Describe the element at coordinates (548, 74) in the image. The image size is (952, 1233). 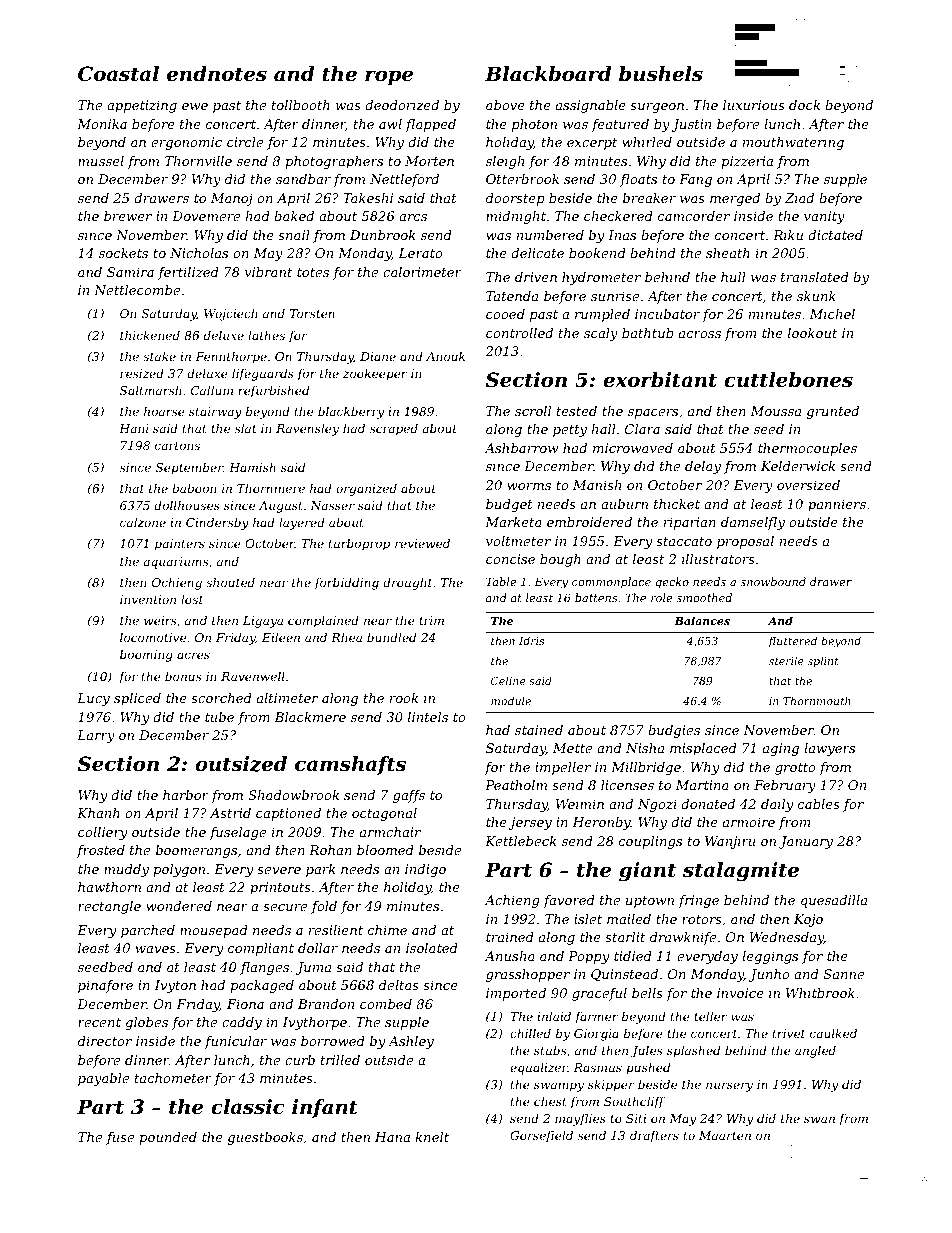
I see `Blackboard` at that location.
